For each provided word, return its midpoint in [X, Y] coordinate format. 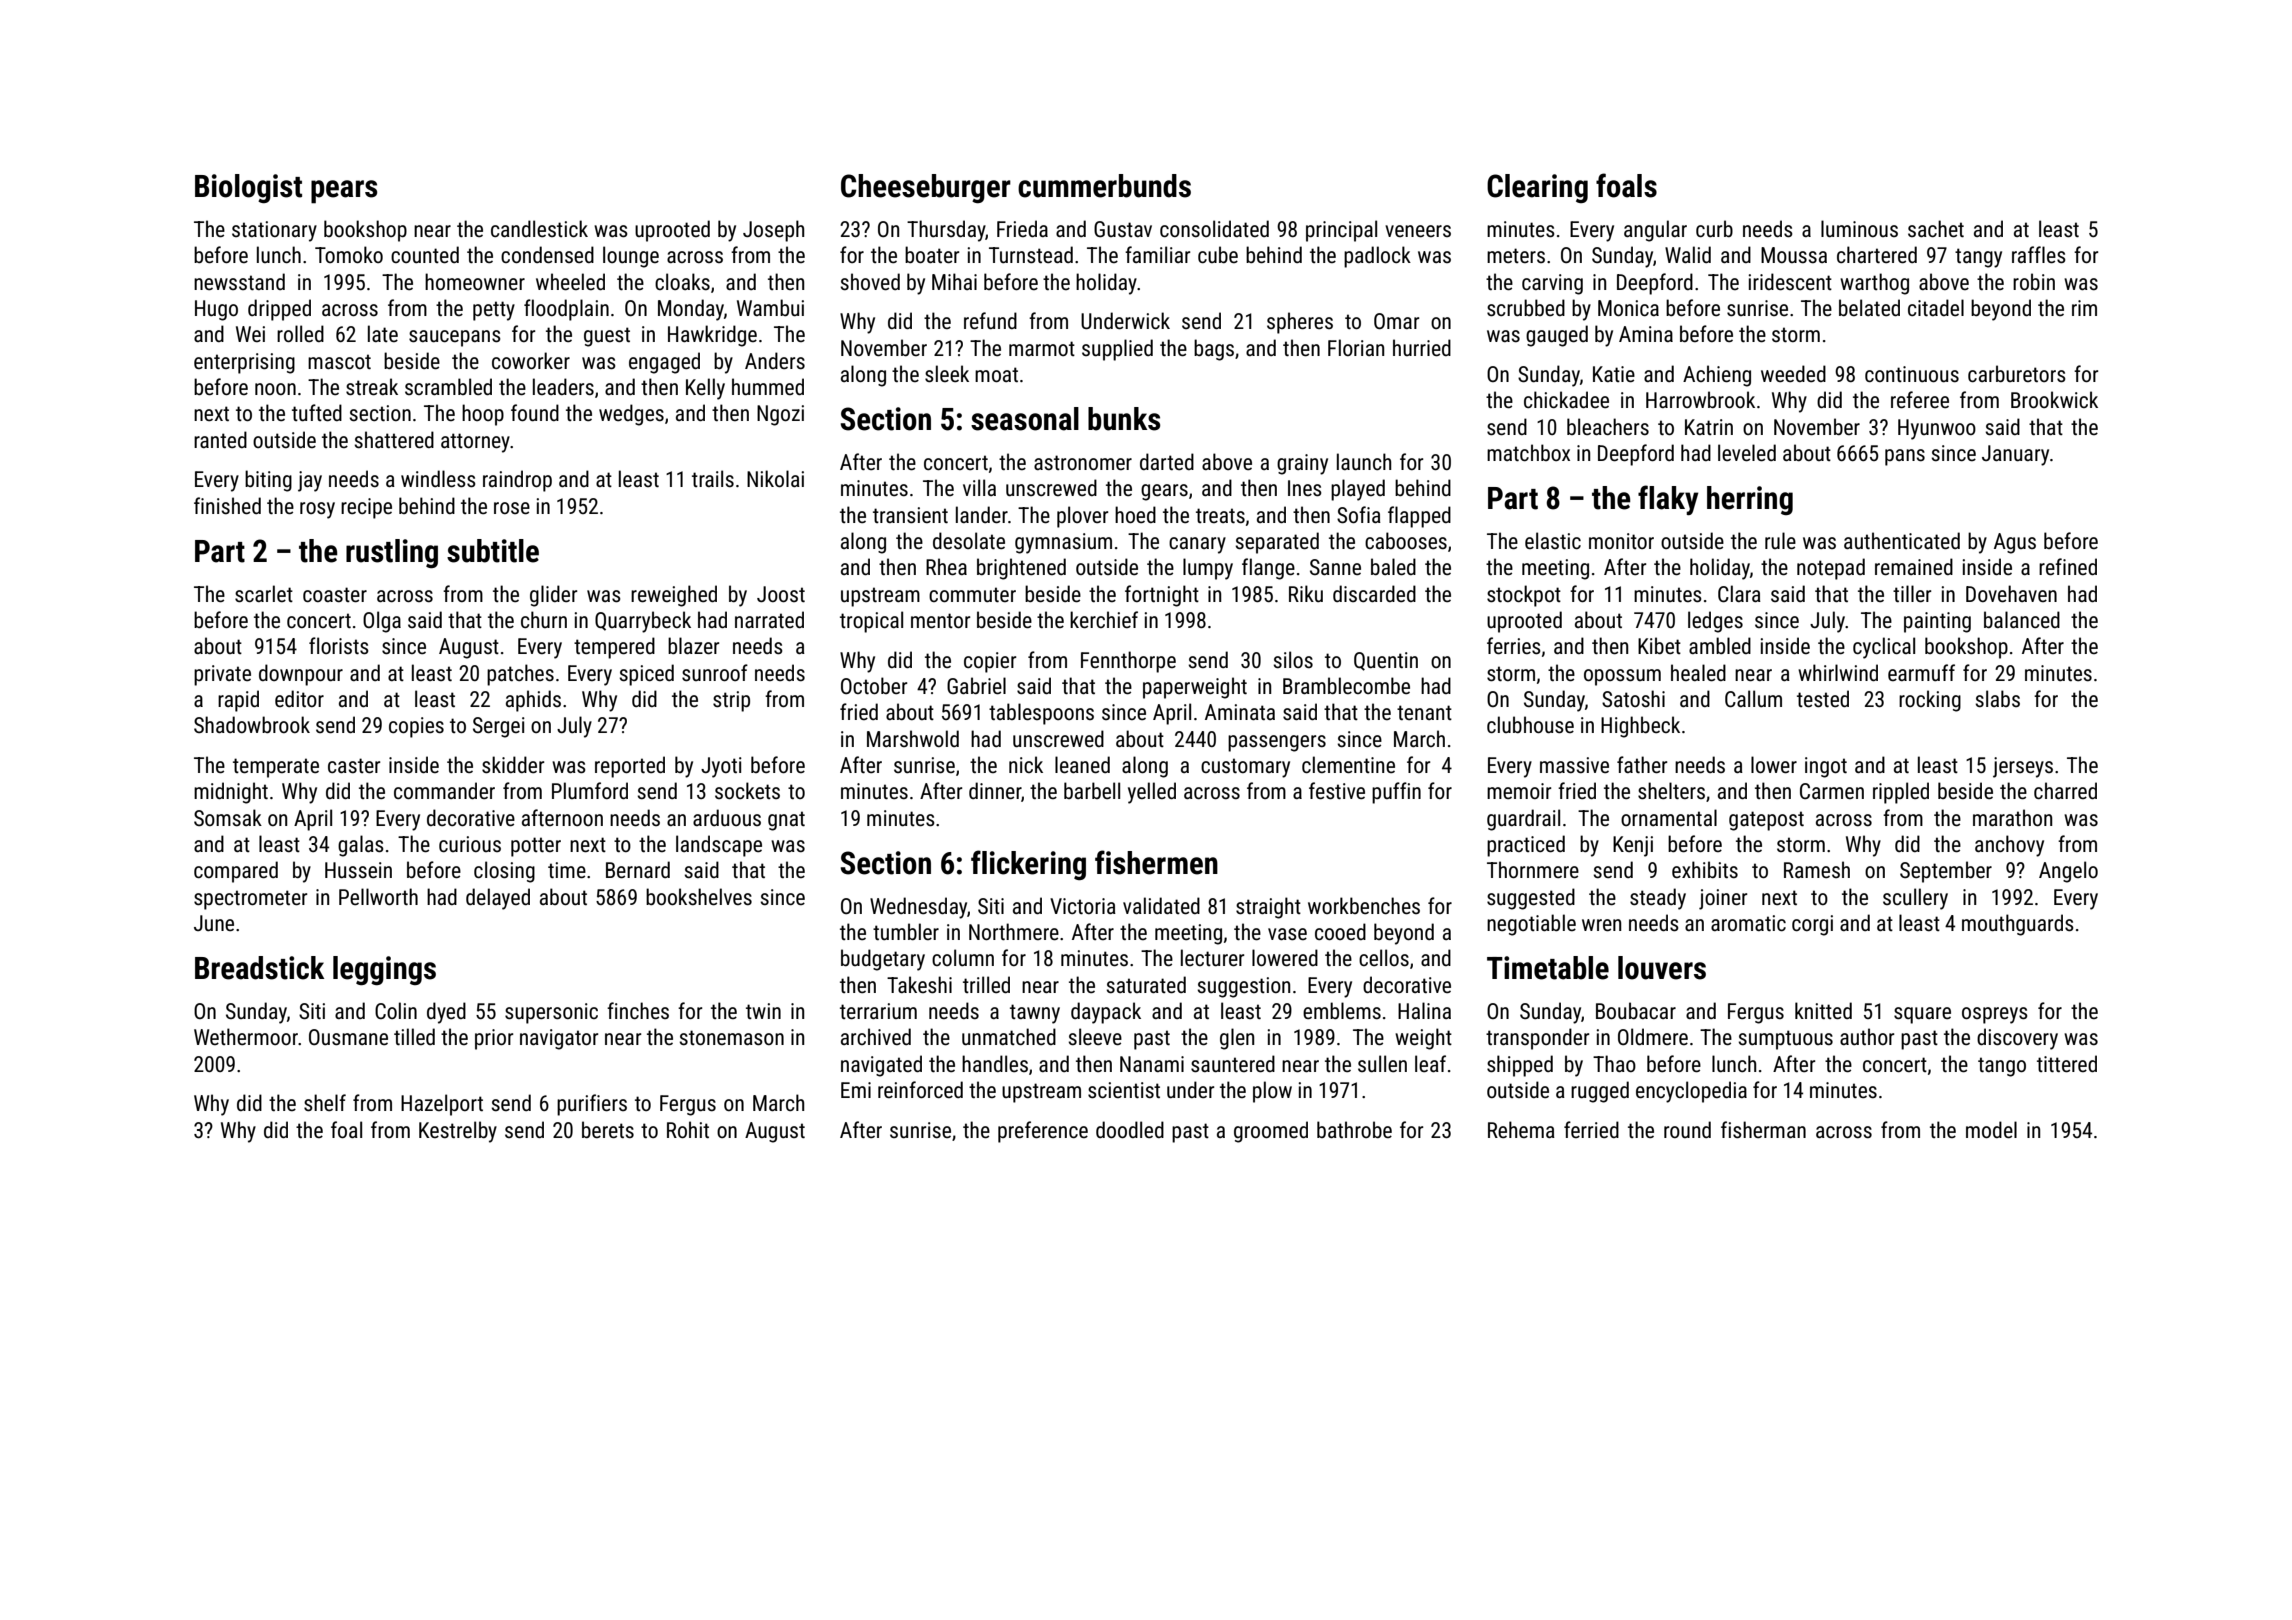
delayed [498, 899]
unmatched [1009, 1037]
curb [1714, 228]
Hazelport [442, 1105]
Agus [2015, 543]
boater [932, 255]
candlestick [539, 228]
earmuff [1921, 672]
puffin [1396, 793]
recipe [366, 508]
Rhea [946, 567]
